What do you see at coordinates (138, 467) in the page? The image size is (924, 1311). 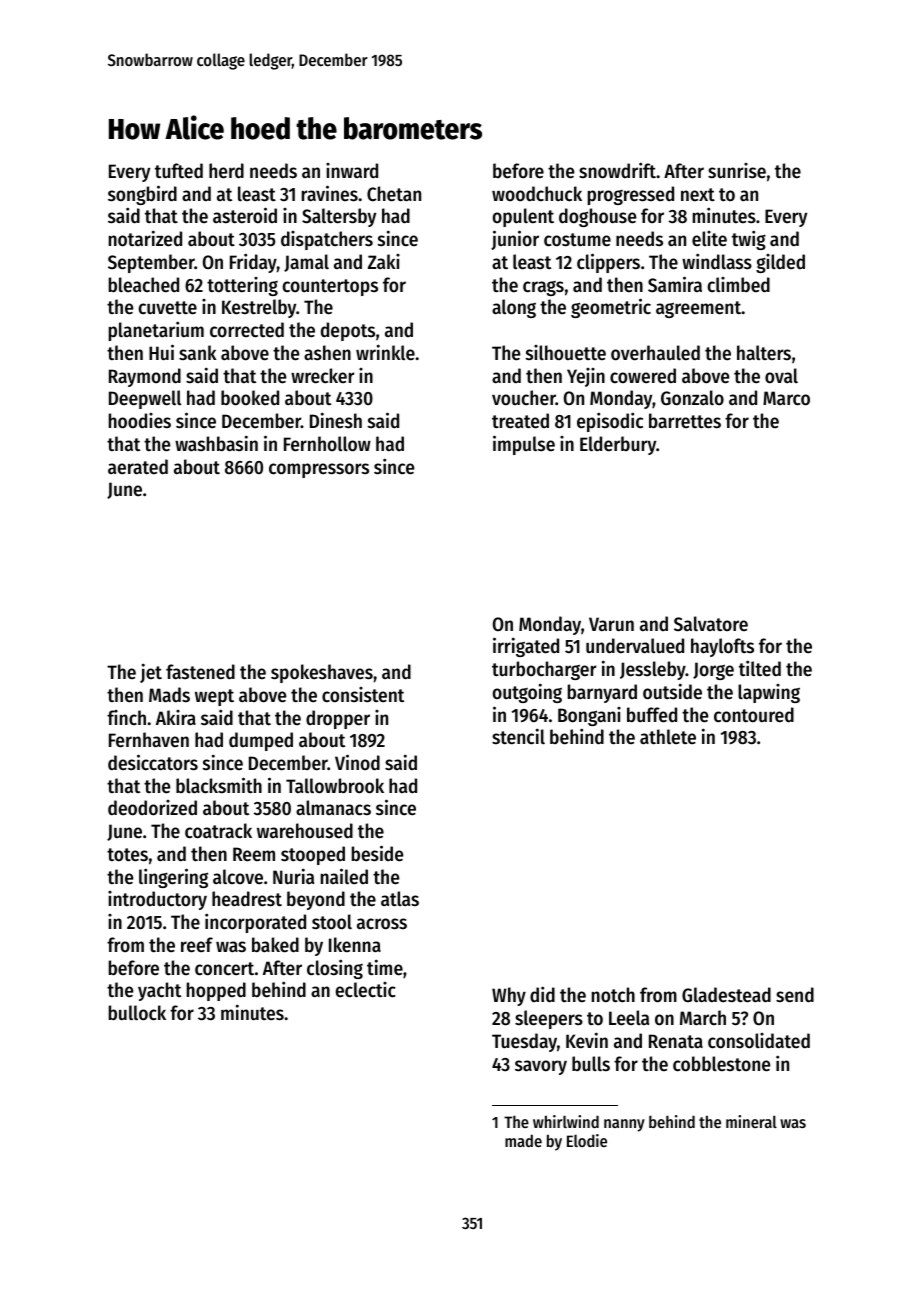 I see `aerated` at bounding box center [138, 467].
